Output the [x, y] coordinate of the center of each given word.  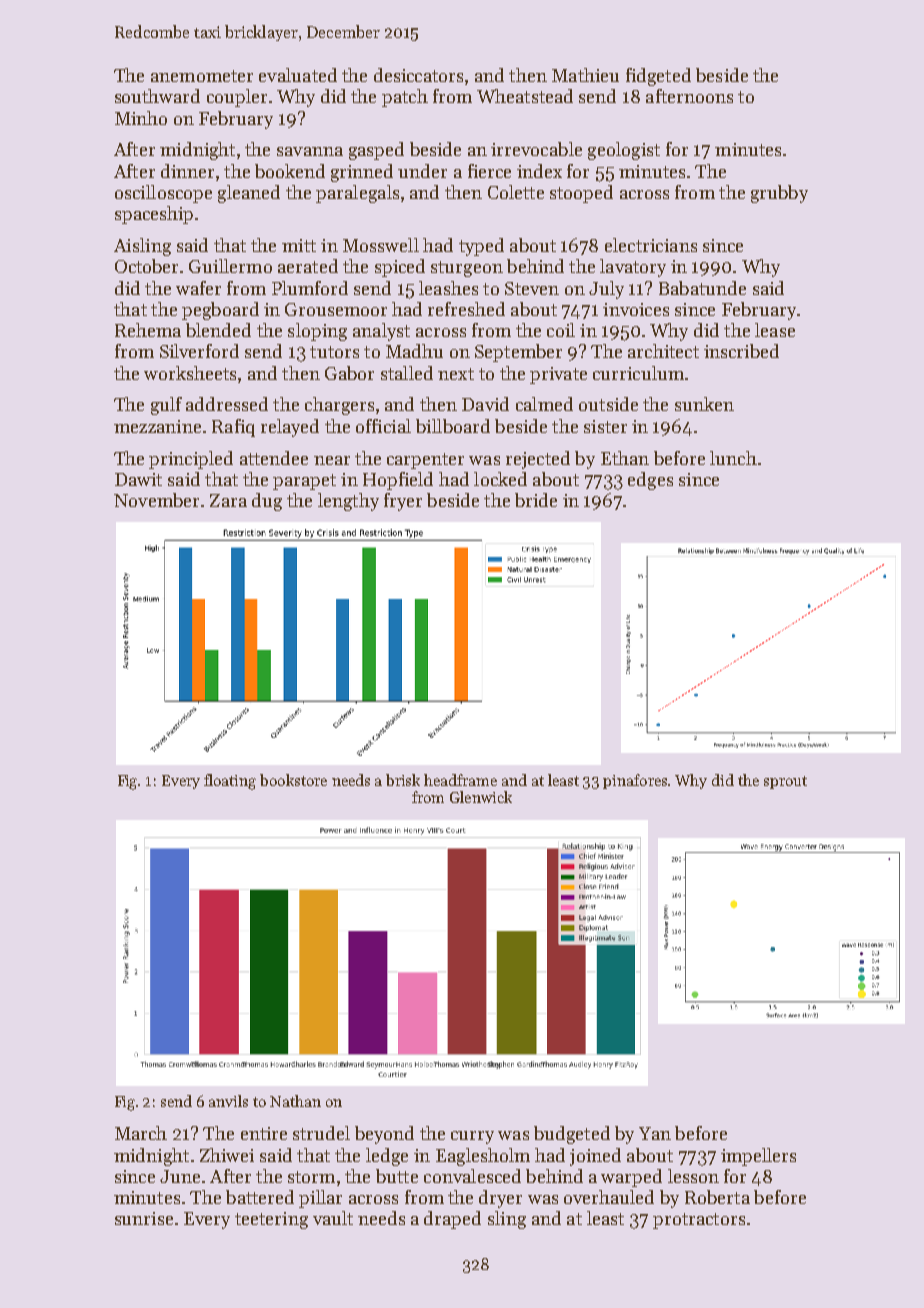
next [456, 374]
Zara [228, 500]
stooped [581, 194]
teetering [271, 1220]
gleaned [249, 194]
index [539, 171]
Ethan [625, 458]
